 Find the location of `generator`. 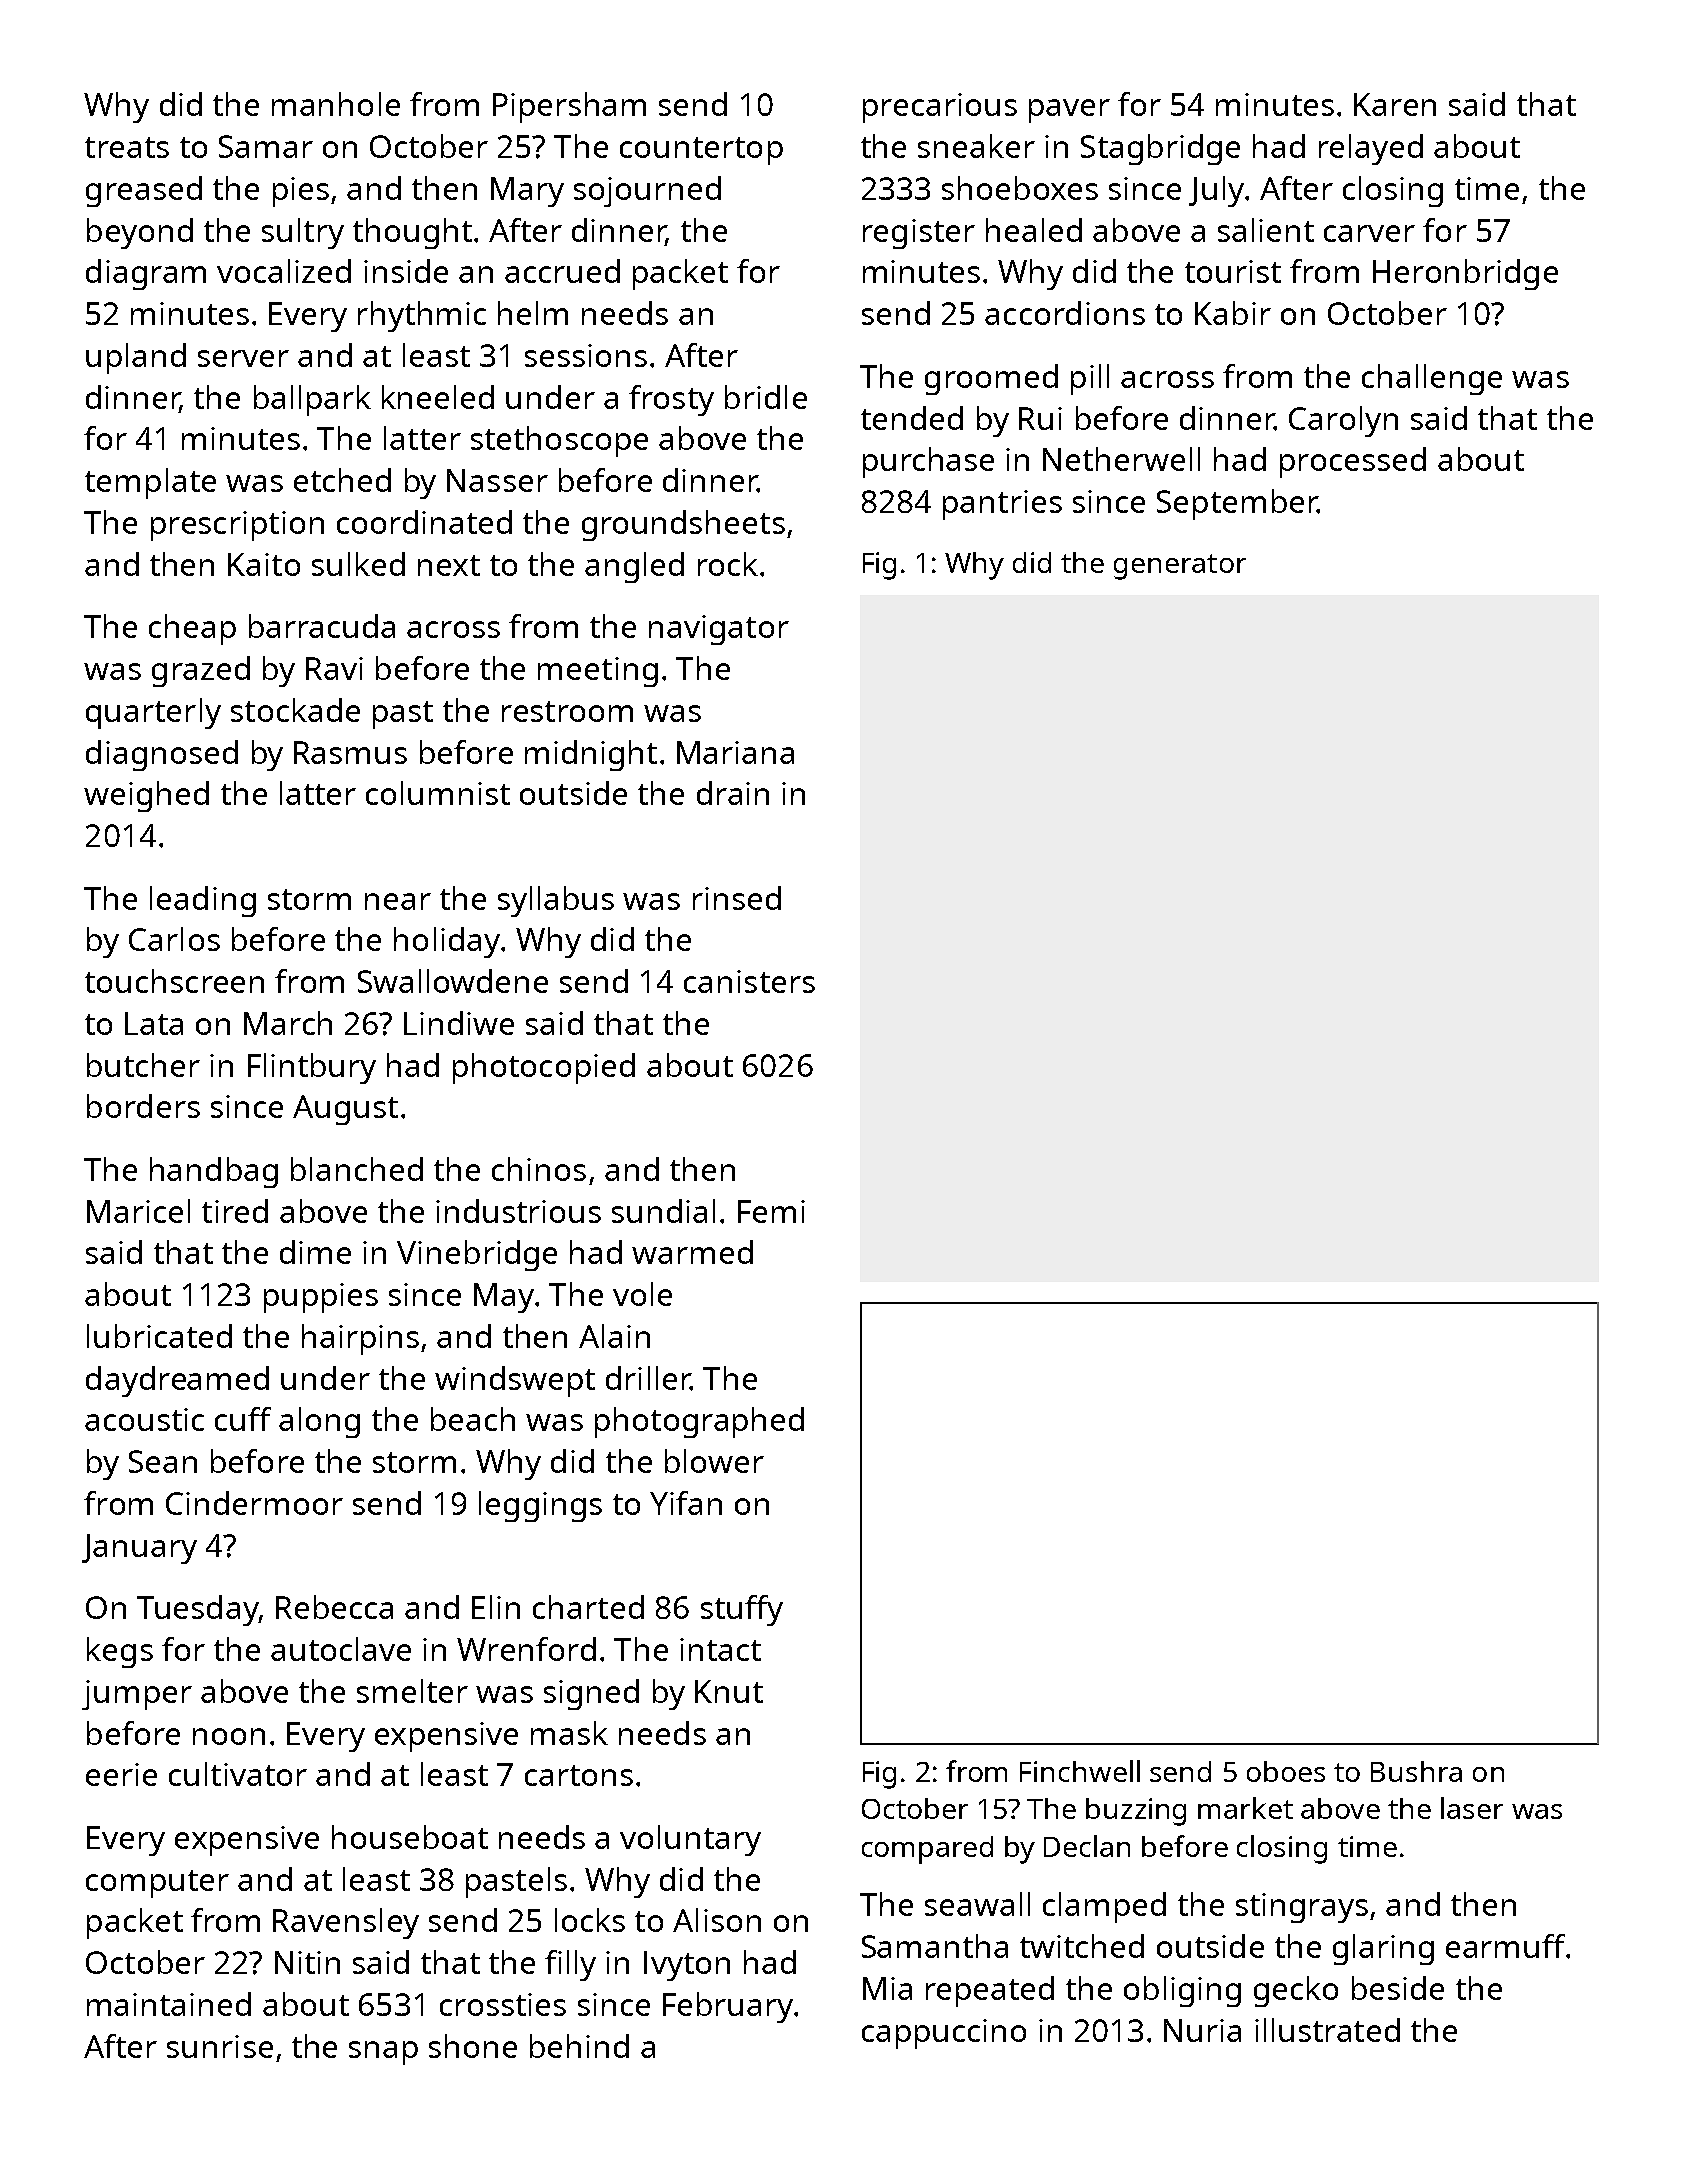

generator is located at coordinates (1180, 567).
